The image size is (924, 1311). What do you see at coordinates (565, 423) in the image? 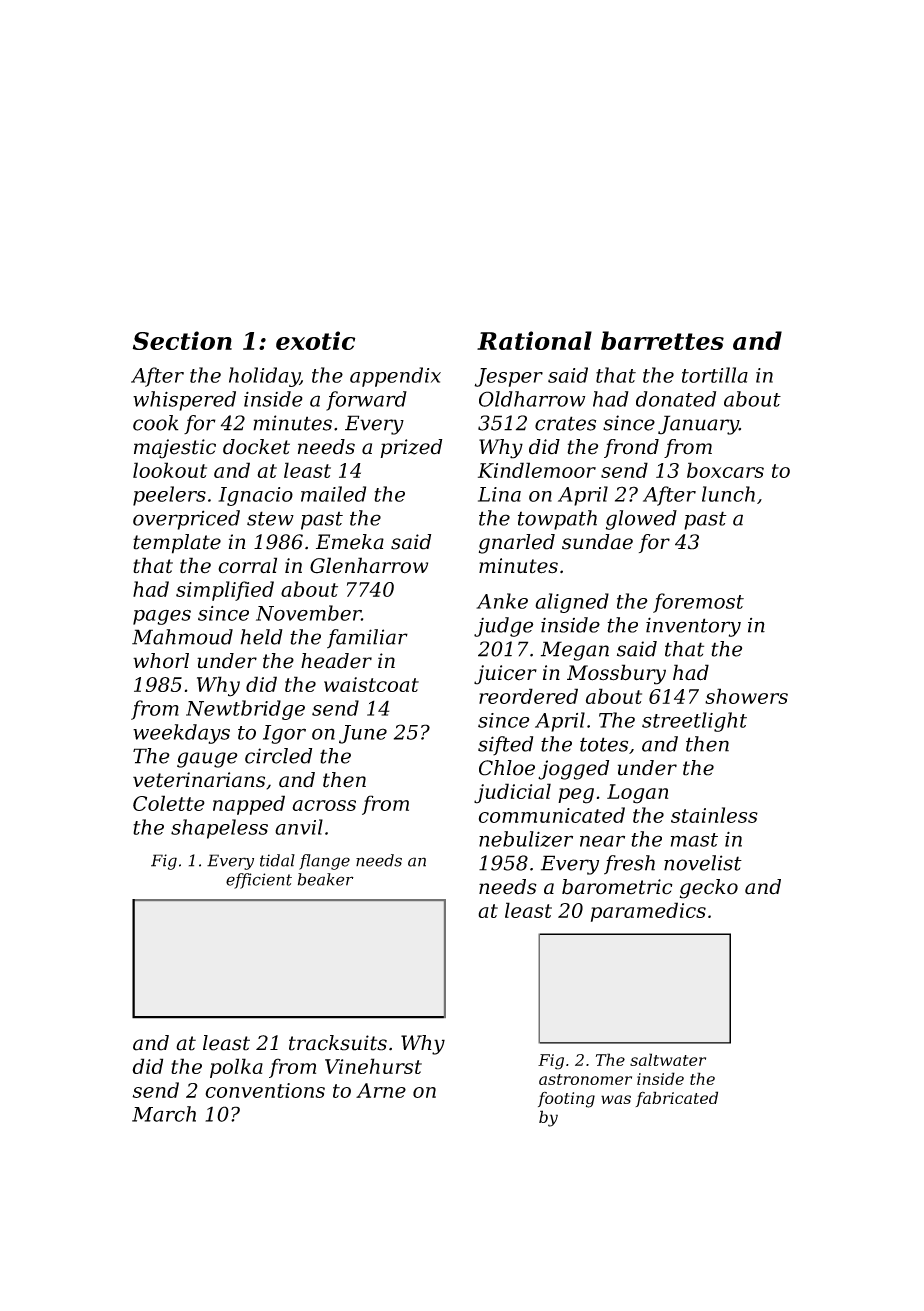
I see `crates` at bounding box center [565, 423].
